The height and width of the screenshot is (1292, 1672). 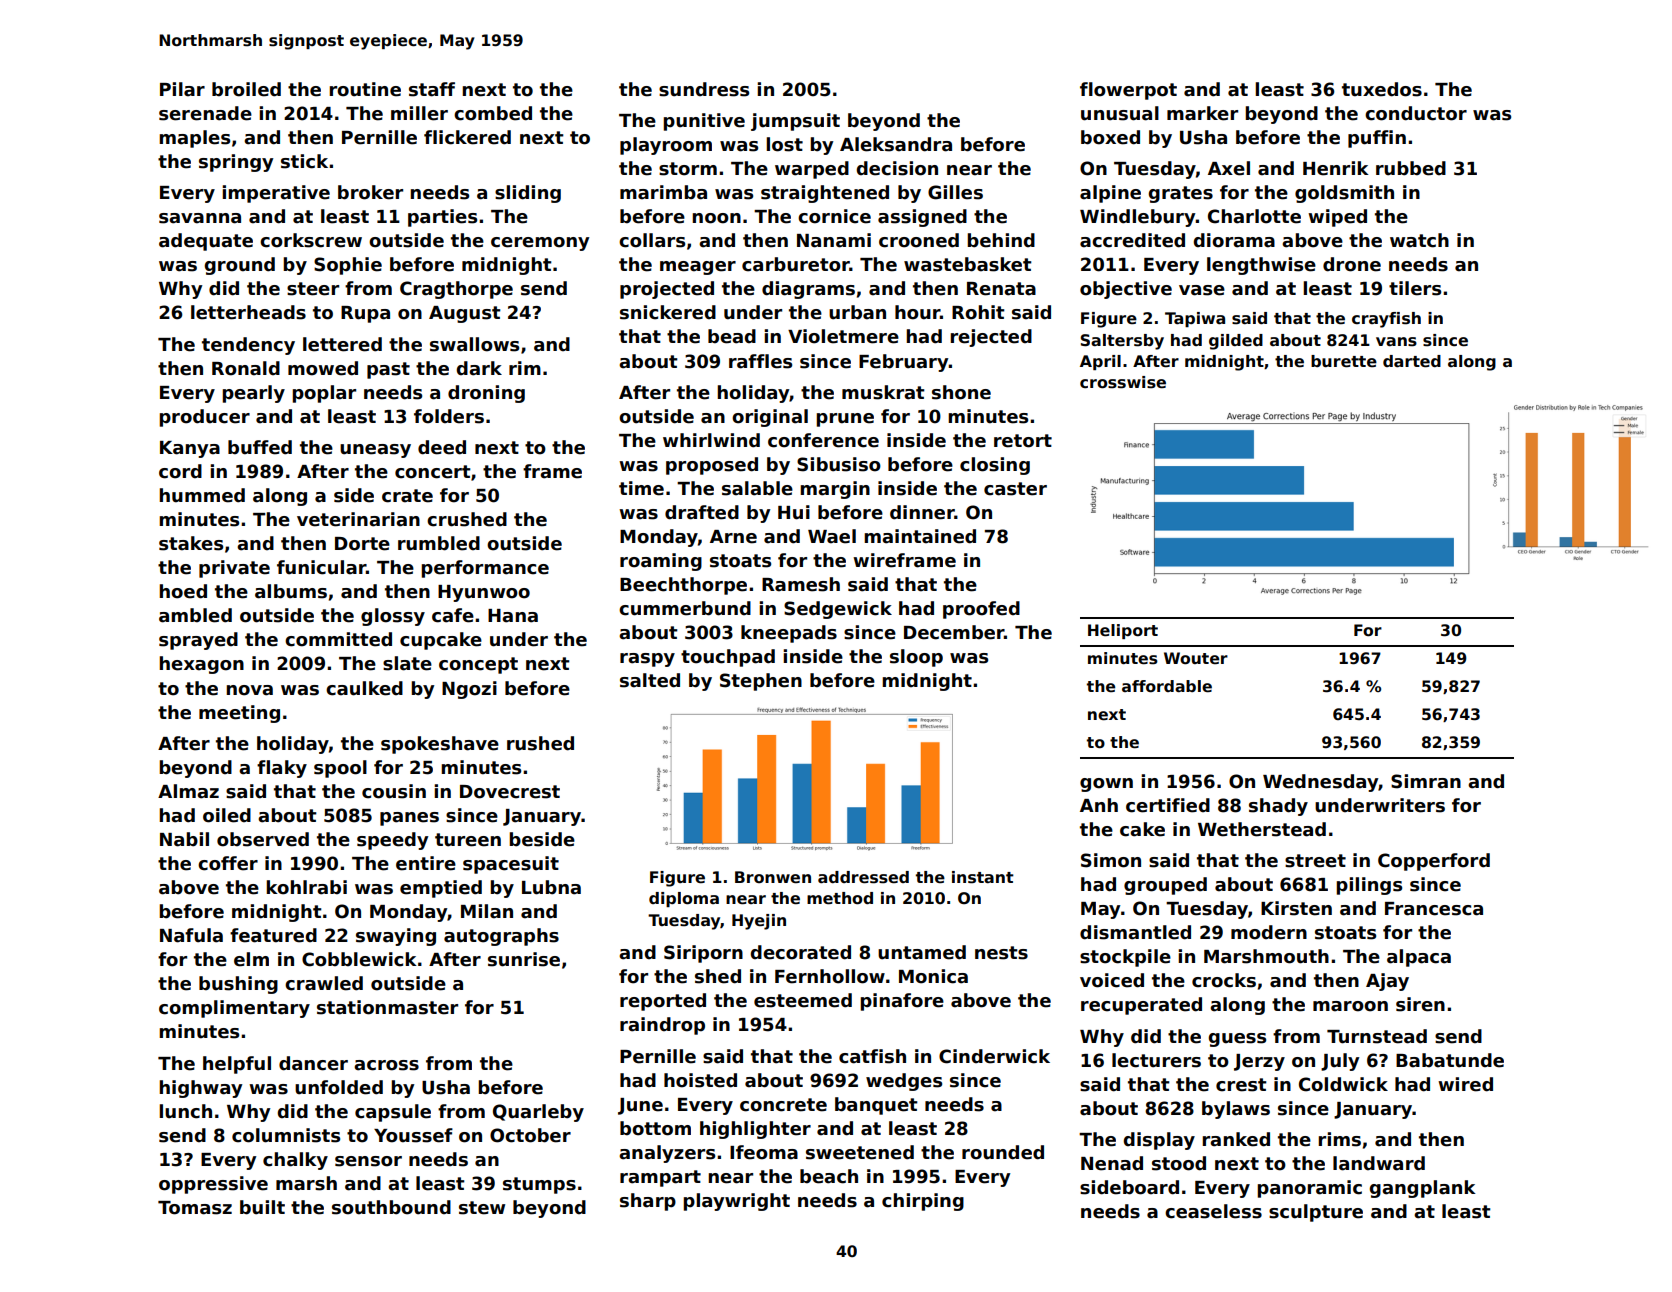 What do you see at coordinates (1419, 240) in the screenshot?
I see `watch` at bounding box center [1419, 240].
